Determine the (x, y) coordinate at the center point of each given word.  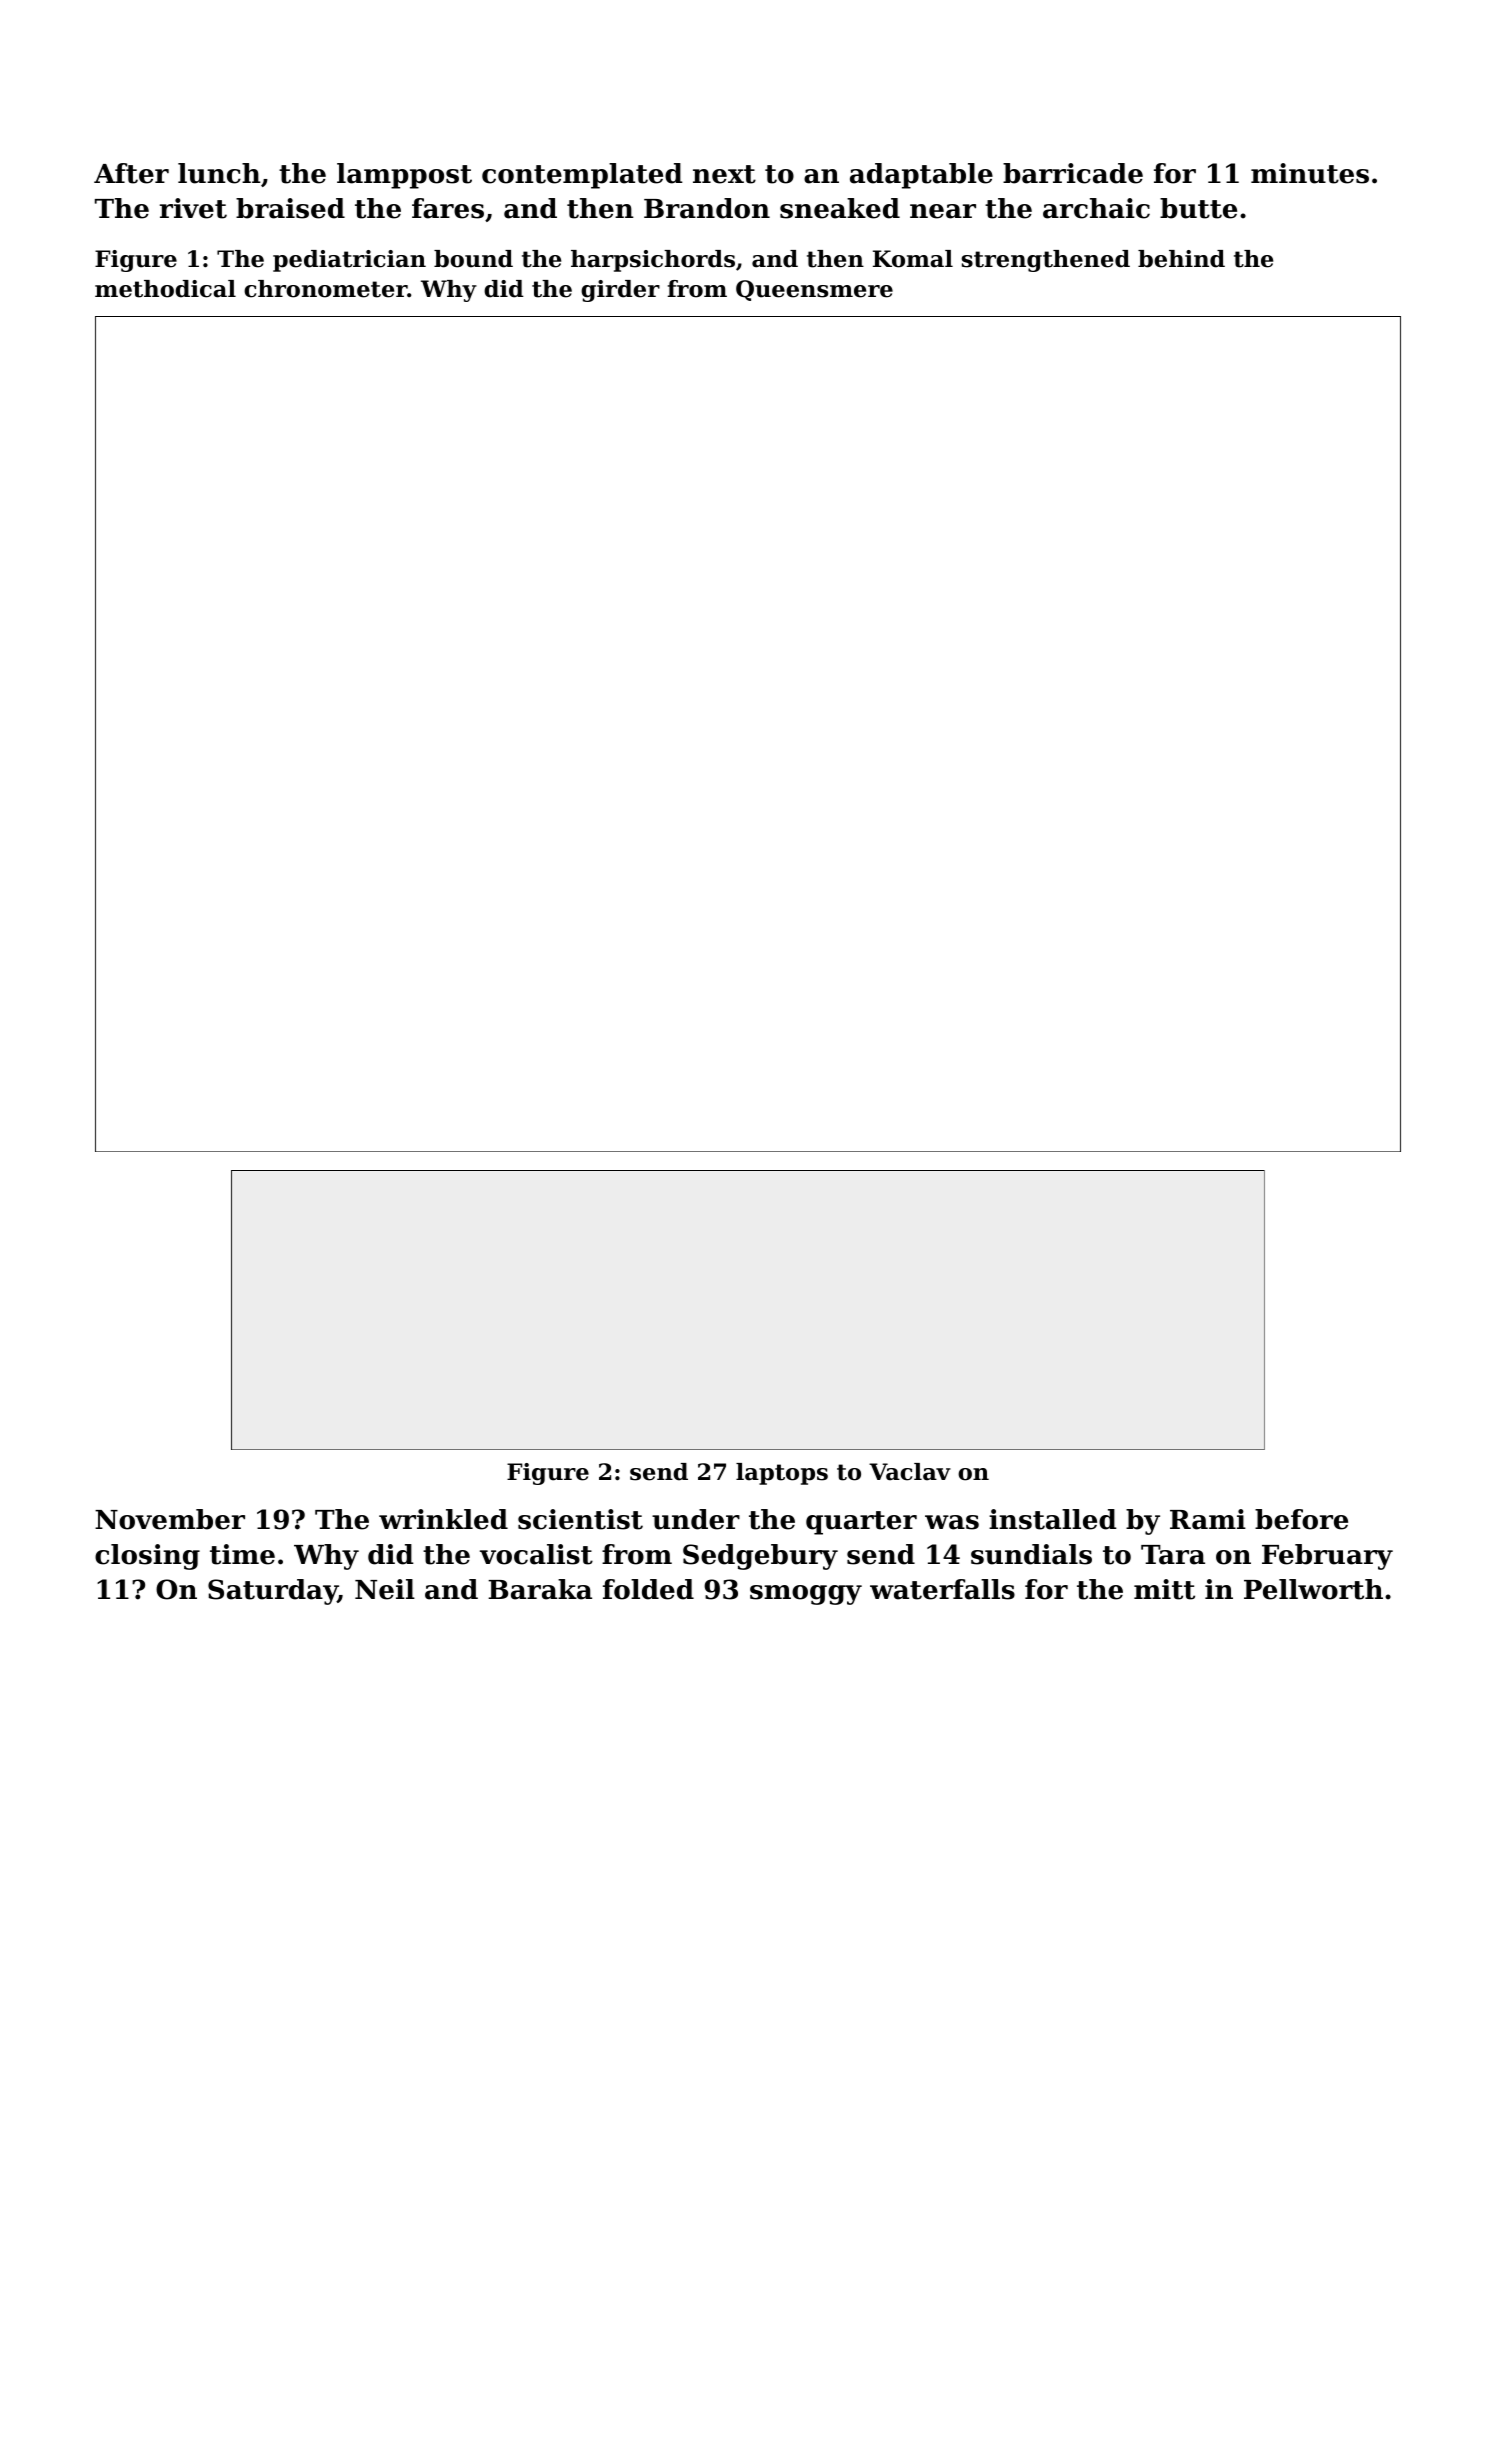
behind (1181, 259)
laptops (782, 1474)
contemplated (582, 176)
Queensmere (814, 290)
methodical (165, 289)
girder (620, 291)
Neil (385, 1589)
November (170, 1519)
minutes (1310, 173)
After (131, 173)
